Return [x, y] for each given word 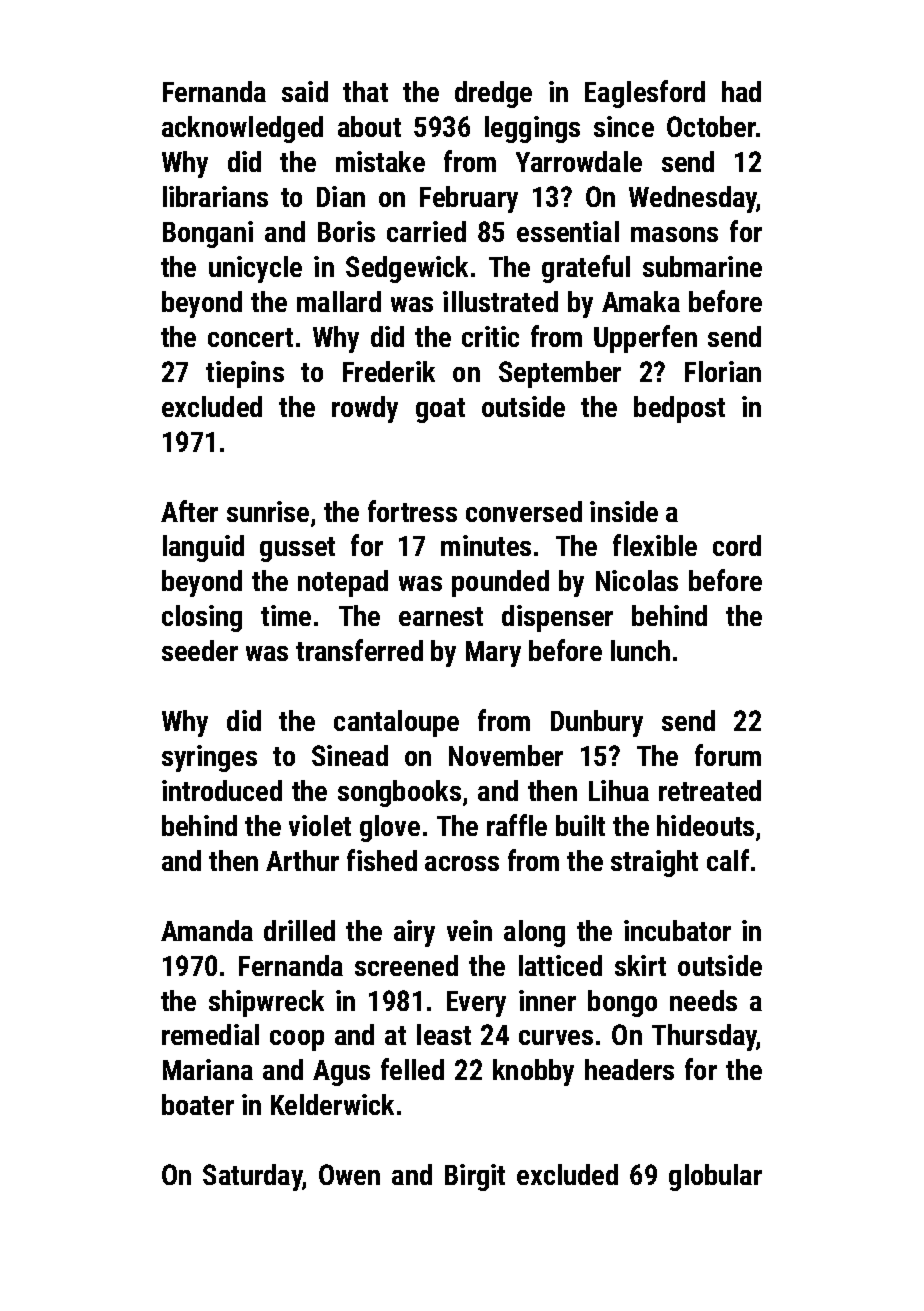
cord [737, 545]
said [305, 91]
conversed [524, 511]
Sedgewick [407, 269]
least [444, 1034]
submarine [702, 266]
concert [250, 337]
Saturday [253, 1177]
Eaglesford [645, 94]
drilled [299, 930]
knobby [533, 1072]
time [286, 615]
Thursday [704, 1037]
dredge [493, 94]
